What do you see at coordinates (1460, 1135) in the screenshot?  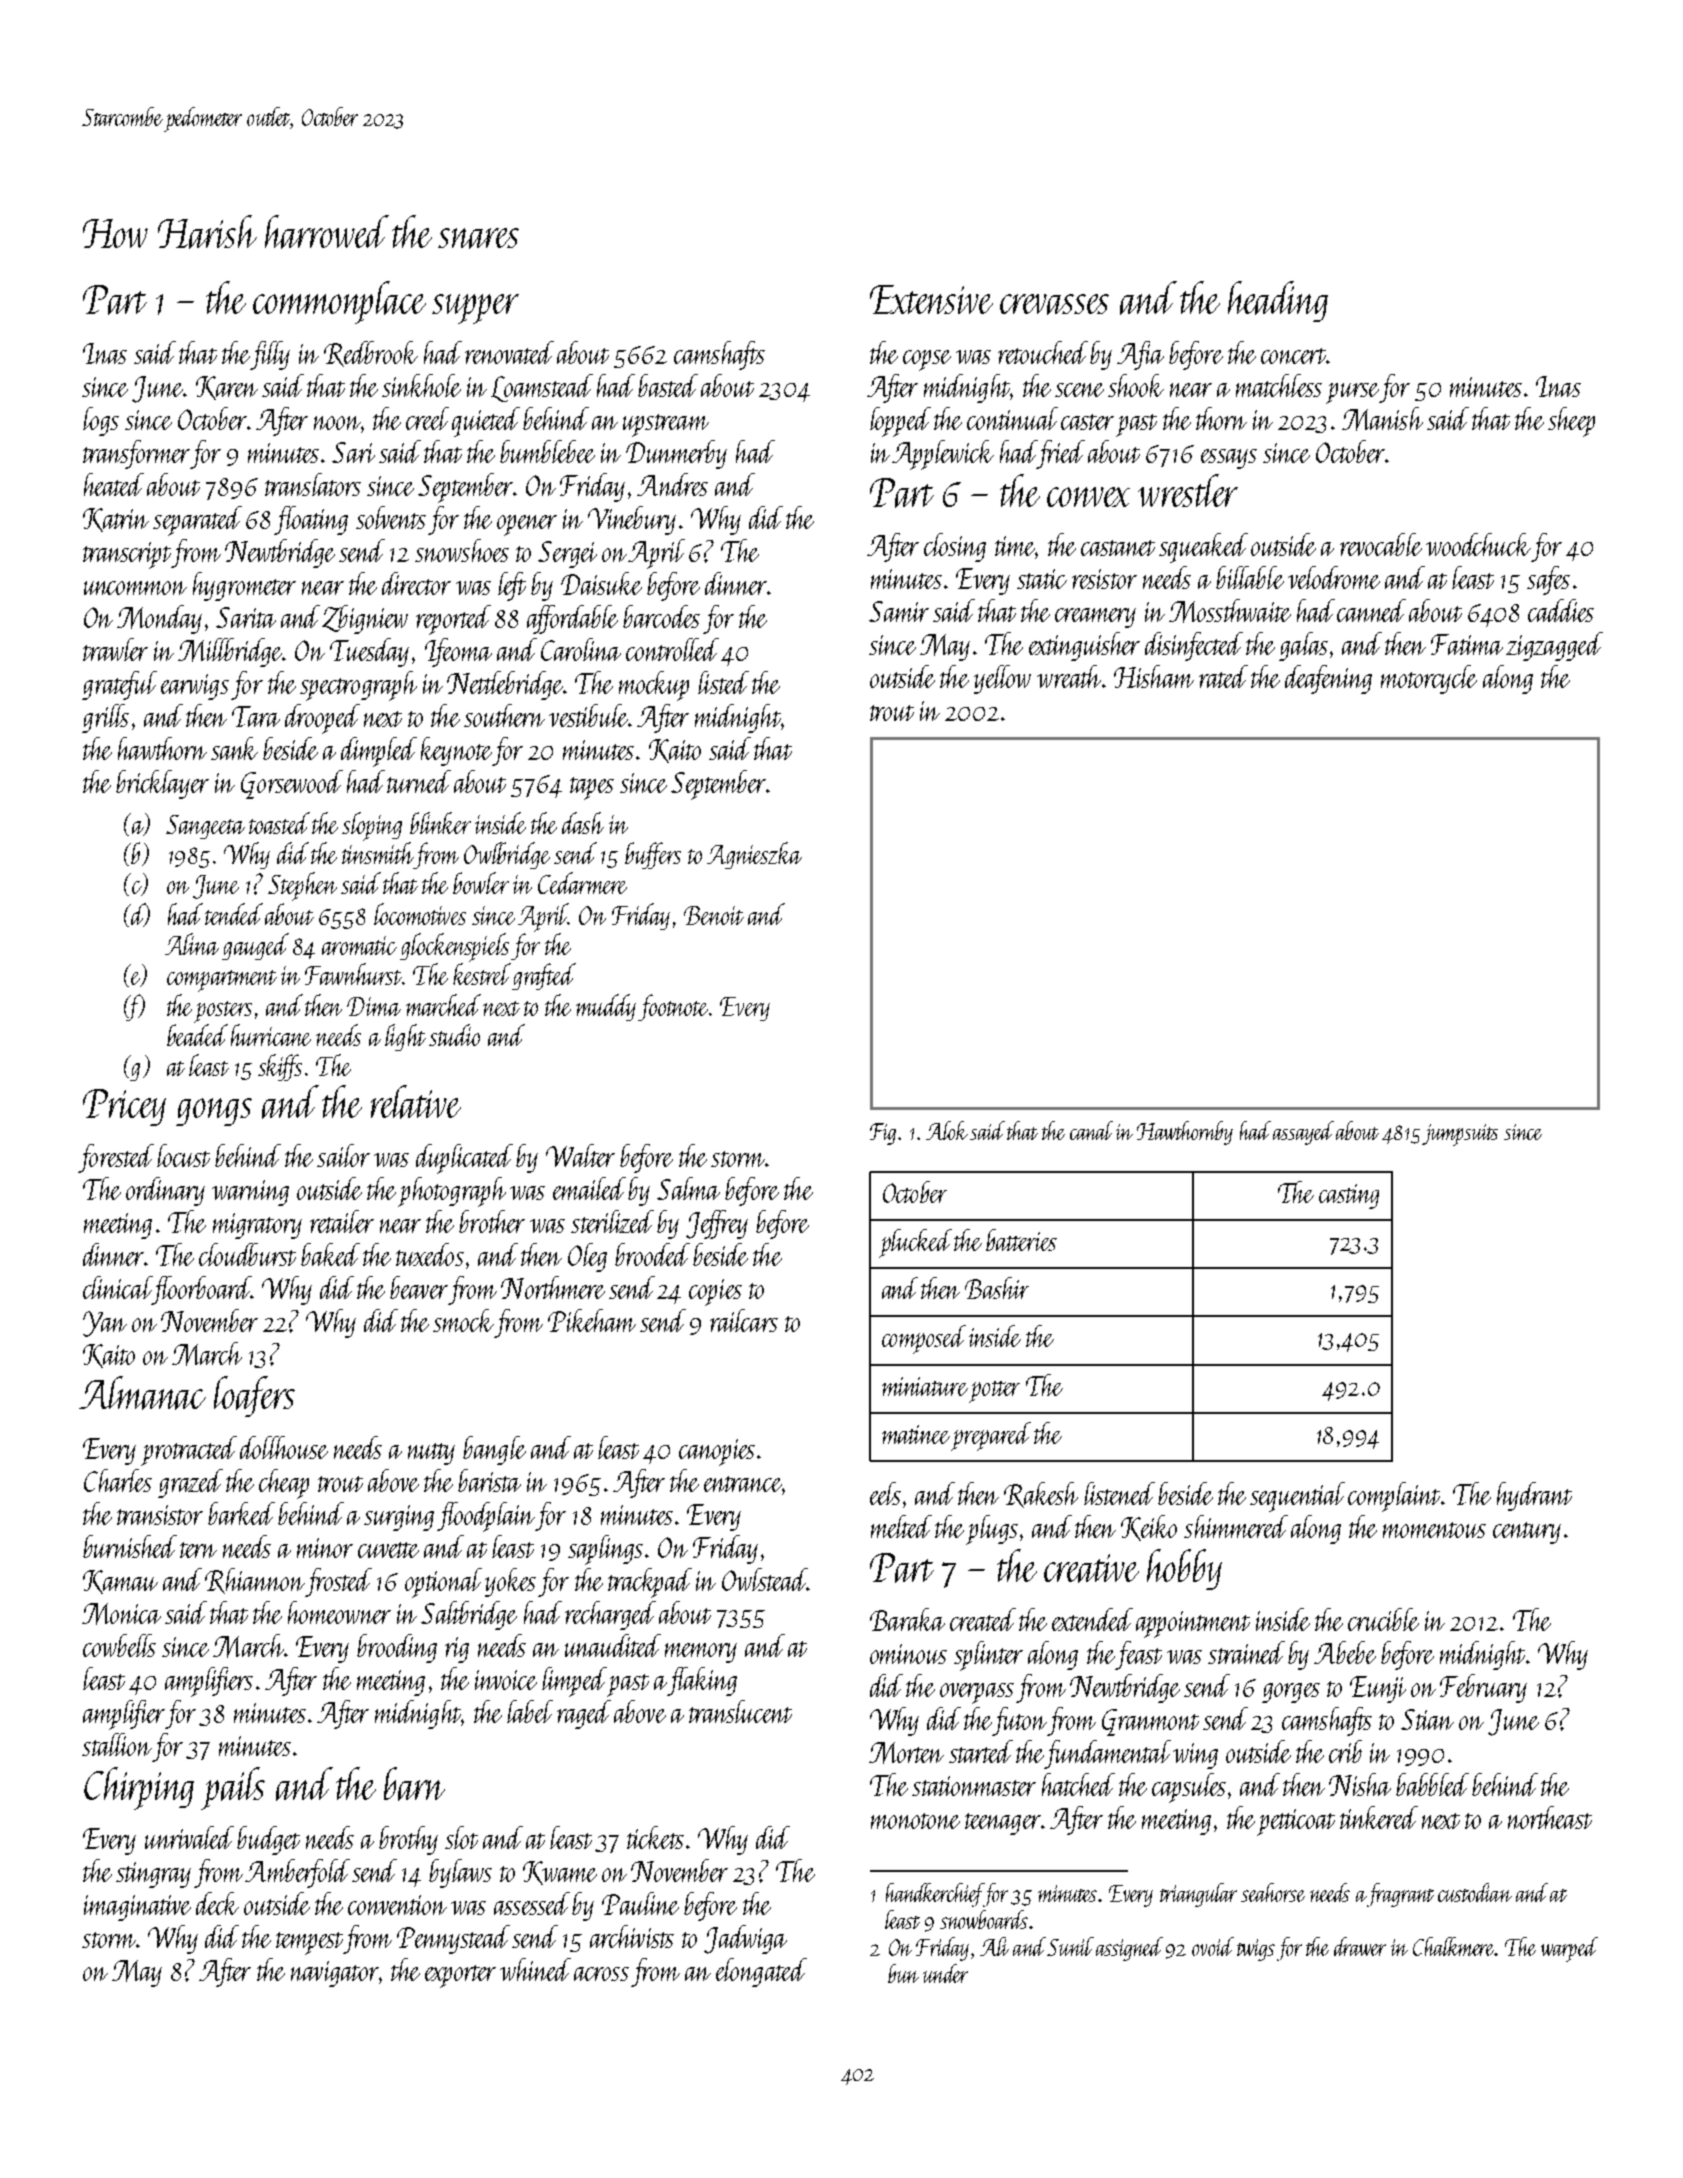 I see `jumpsuits` at bounding box center [1460, 1135].
